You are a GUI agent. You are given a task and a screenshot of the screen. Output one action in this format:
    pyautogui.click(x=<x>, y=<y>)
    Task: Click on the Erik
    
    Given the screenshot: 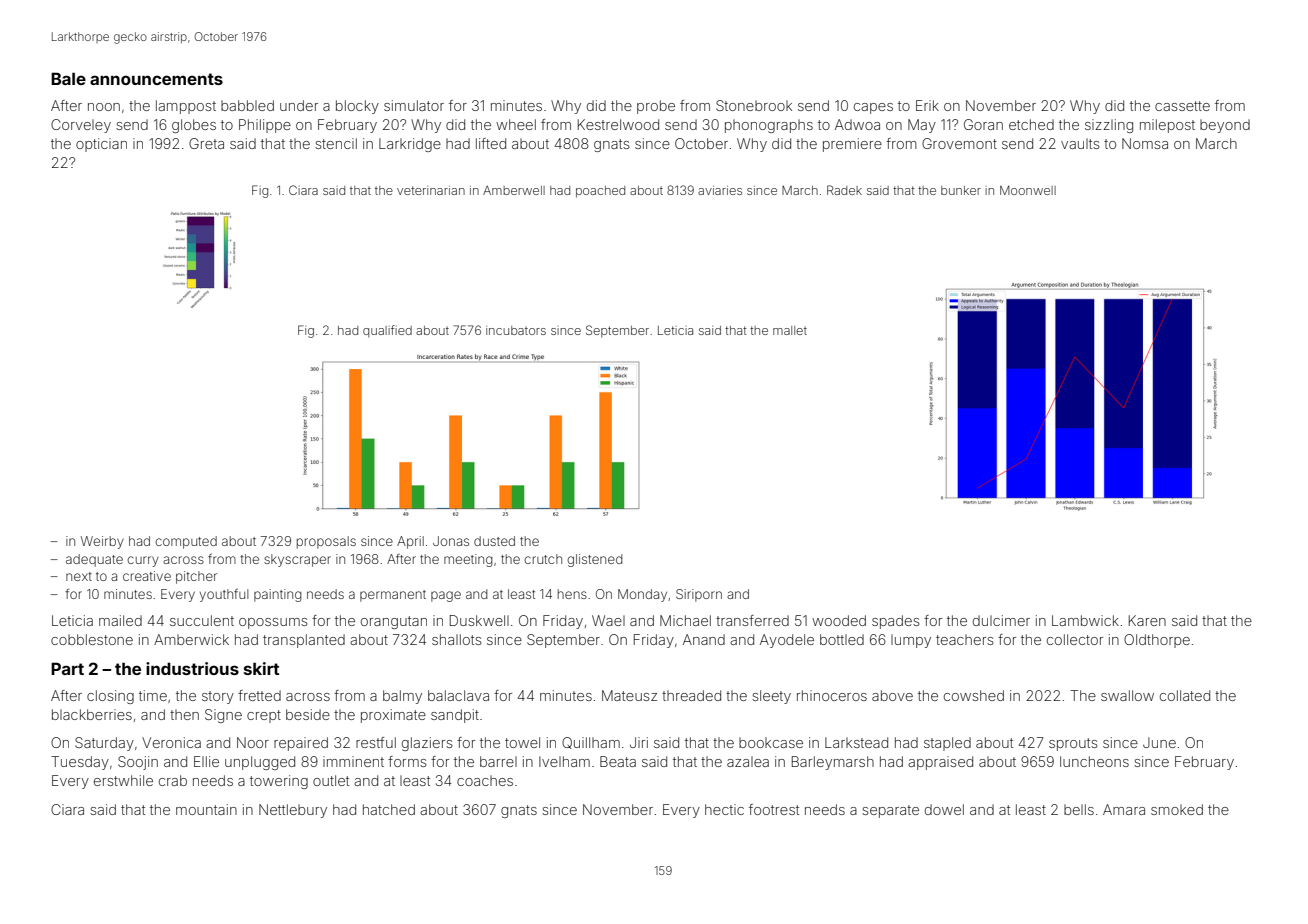 What is the action you would take?
    pyautogui.click(x=927, y=105)
